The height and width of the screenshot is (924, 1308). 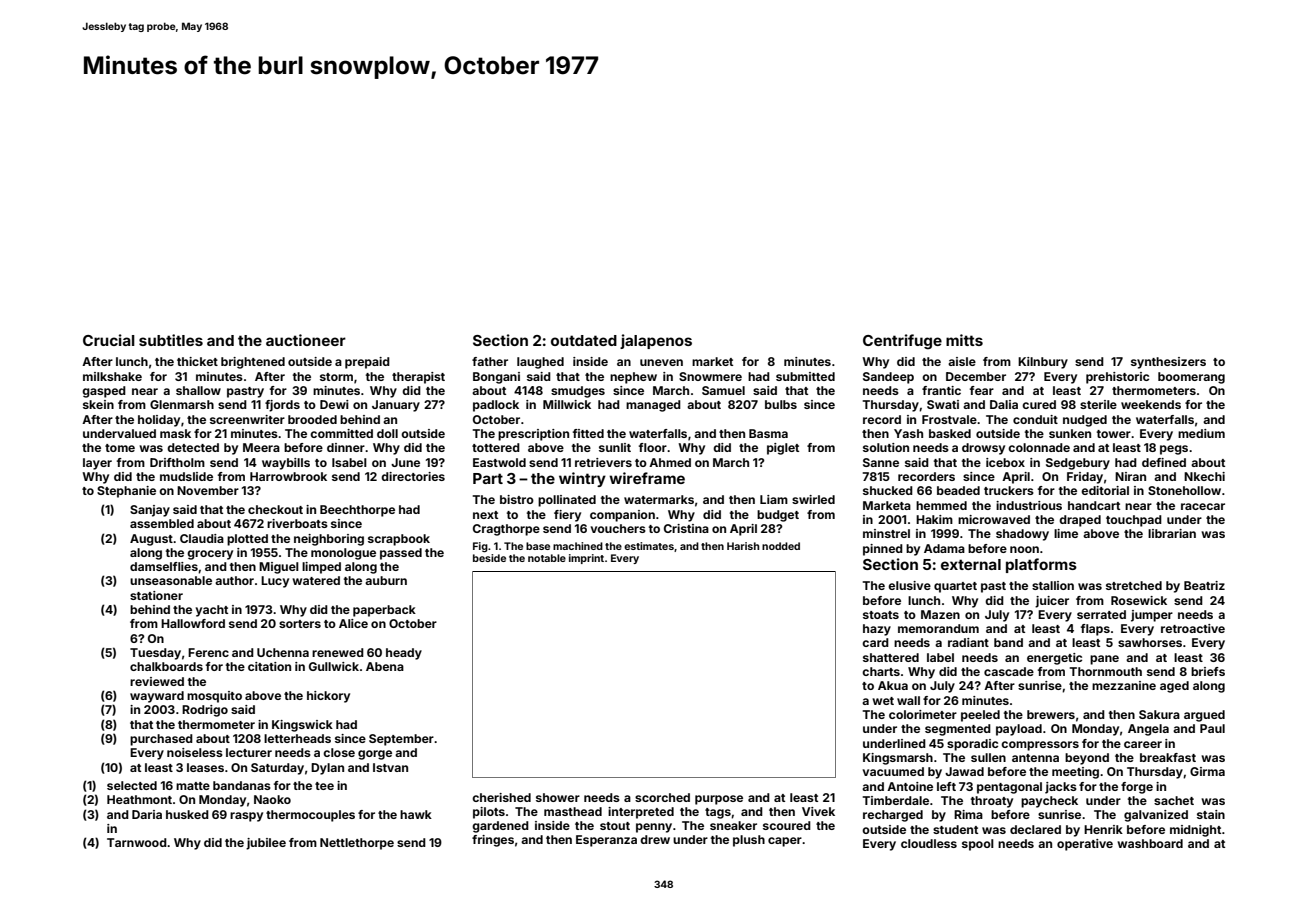 I want to click on Jawad, so click(x=964, y=771).
